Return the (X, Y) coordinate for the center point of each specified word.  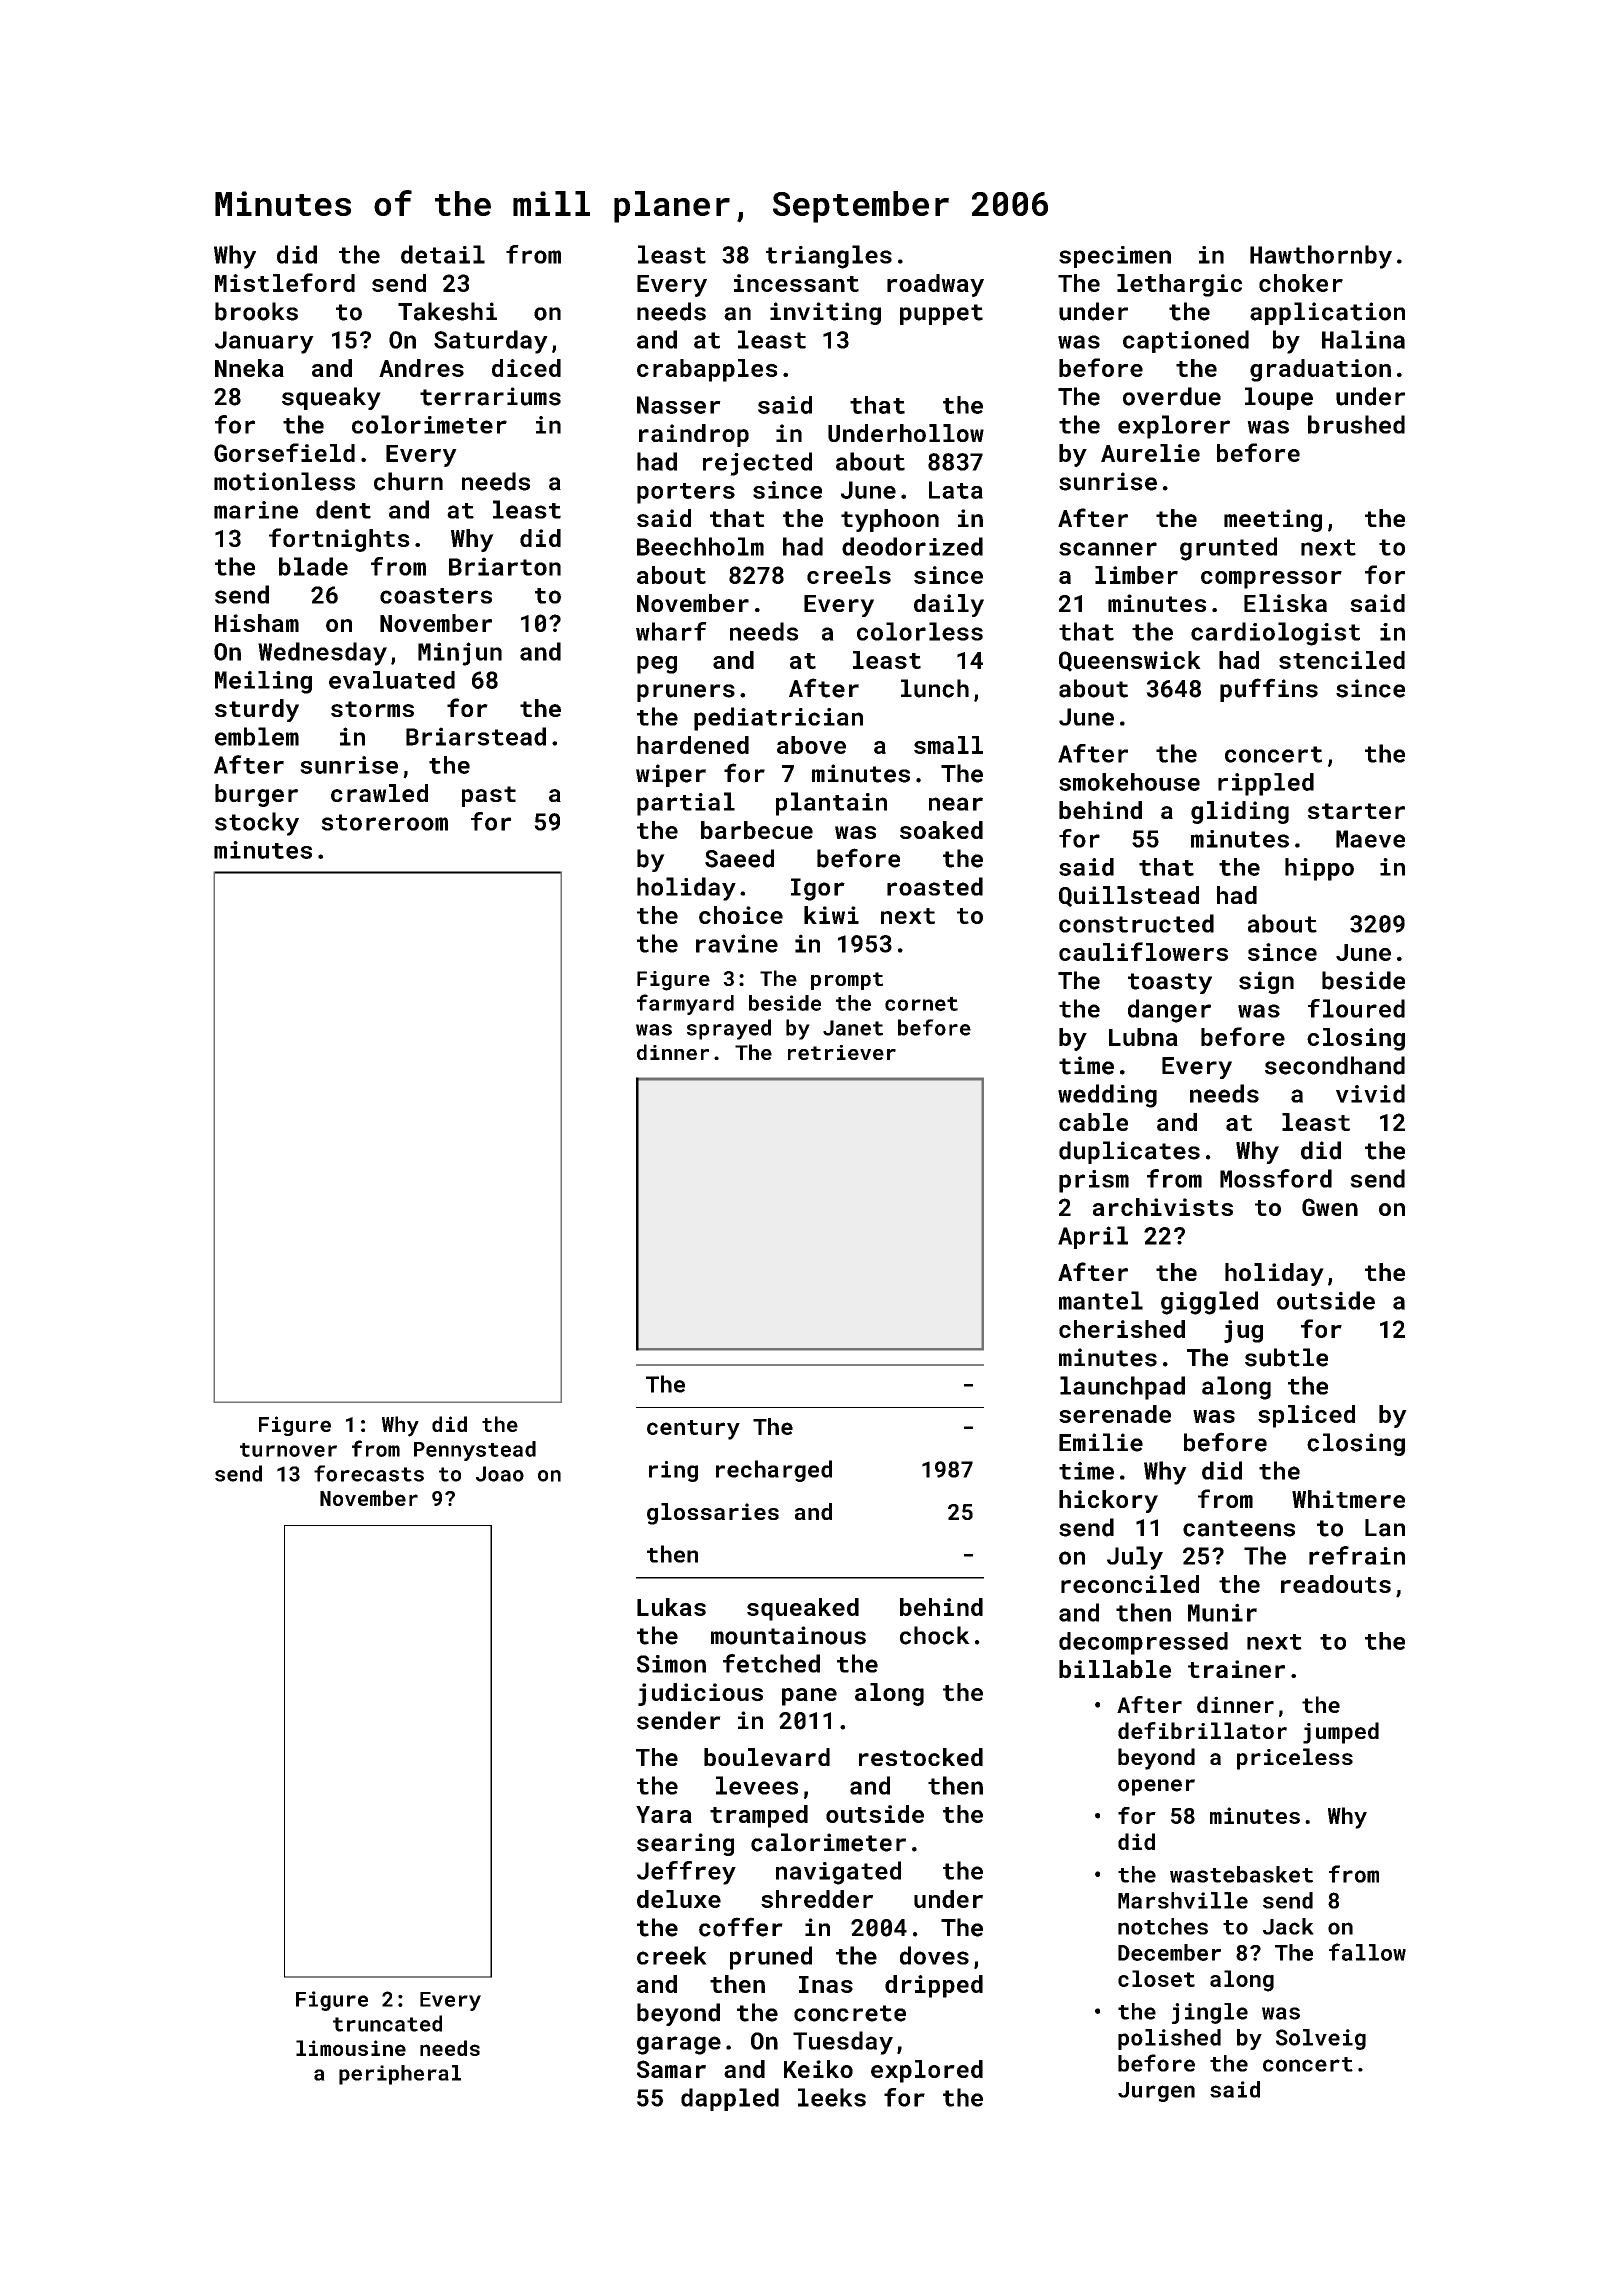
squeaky (331, 398)
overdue (1172, 396)
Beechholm (700, 546)
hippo (1319, 869)
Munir (1222, 1612)
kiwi (831, 915)
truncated (387, 2023)
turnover (288, 1450)
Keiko (818, 2069)
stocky (257, 824)
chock (935, 1635)
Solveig (1321, 2039)
